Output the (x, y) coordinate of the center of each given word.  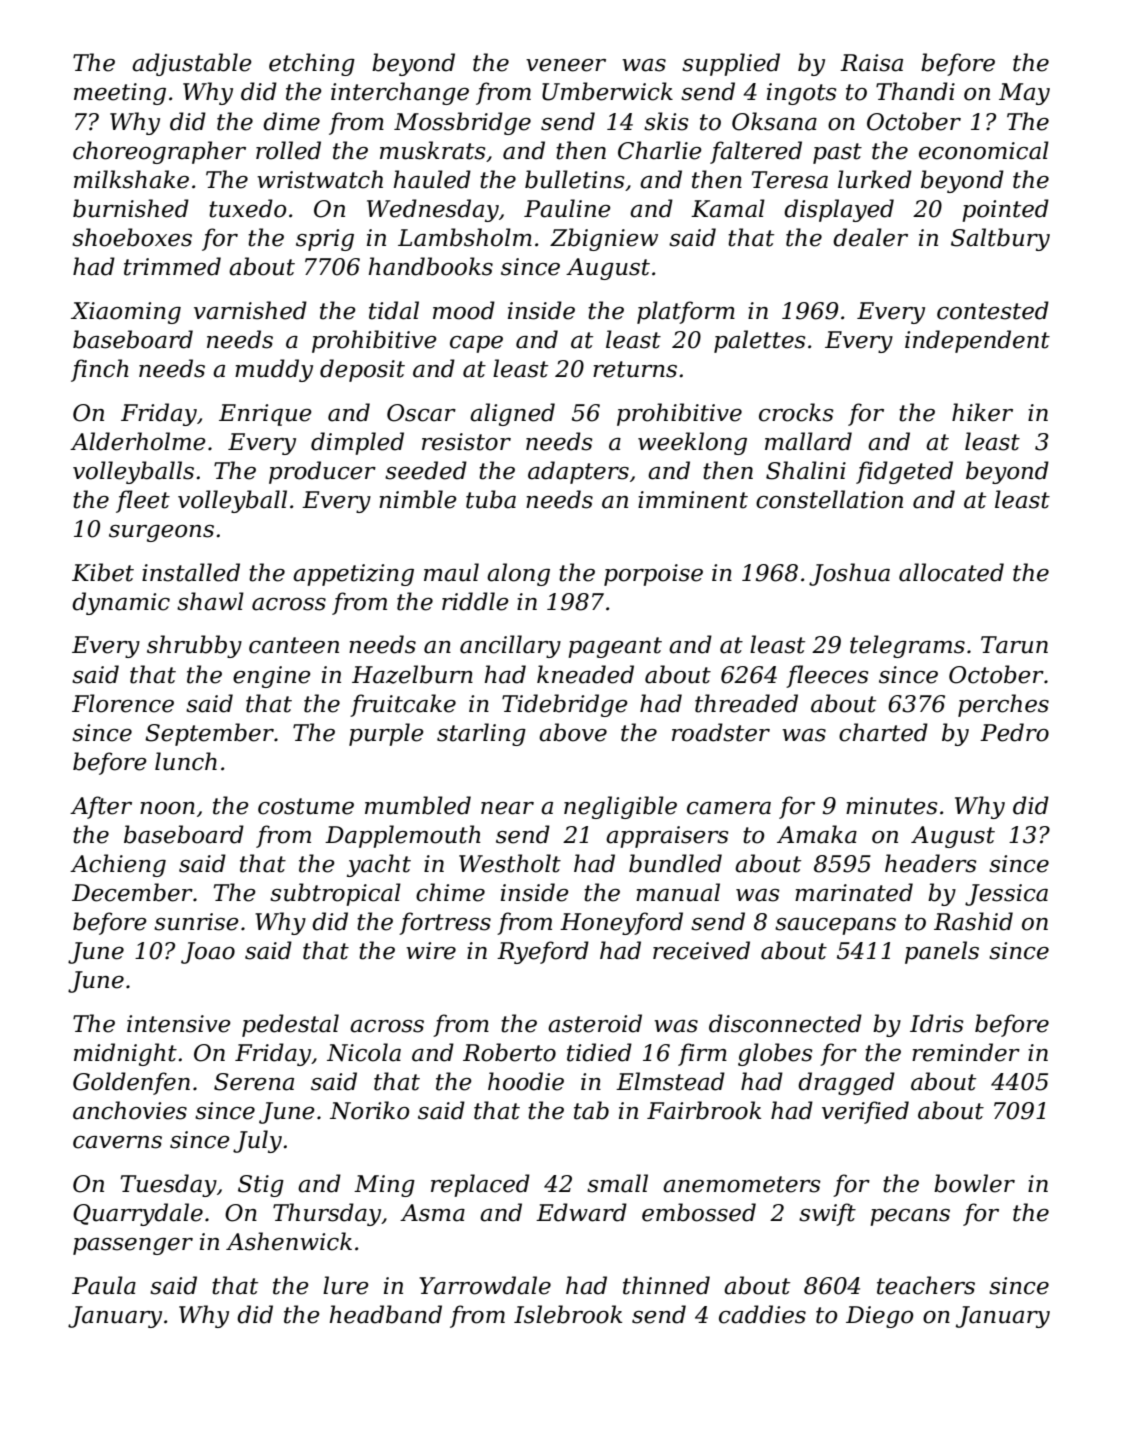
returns (635, 369)
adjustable (192, 64)
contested (993, 310)
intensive (179, 1024)
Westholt (510, 863)
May (1024, 94)
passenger (133, 1246)
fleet (143, 501)
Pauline (567, 208)
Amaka (817, 834)
